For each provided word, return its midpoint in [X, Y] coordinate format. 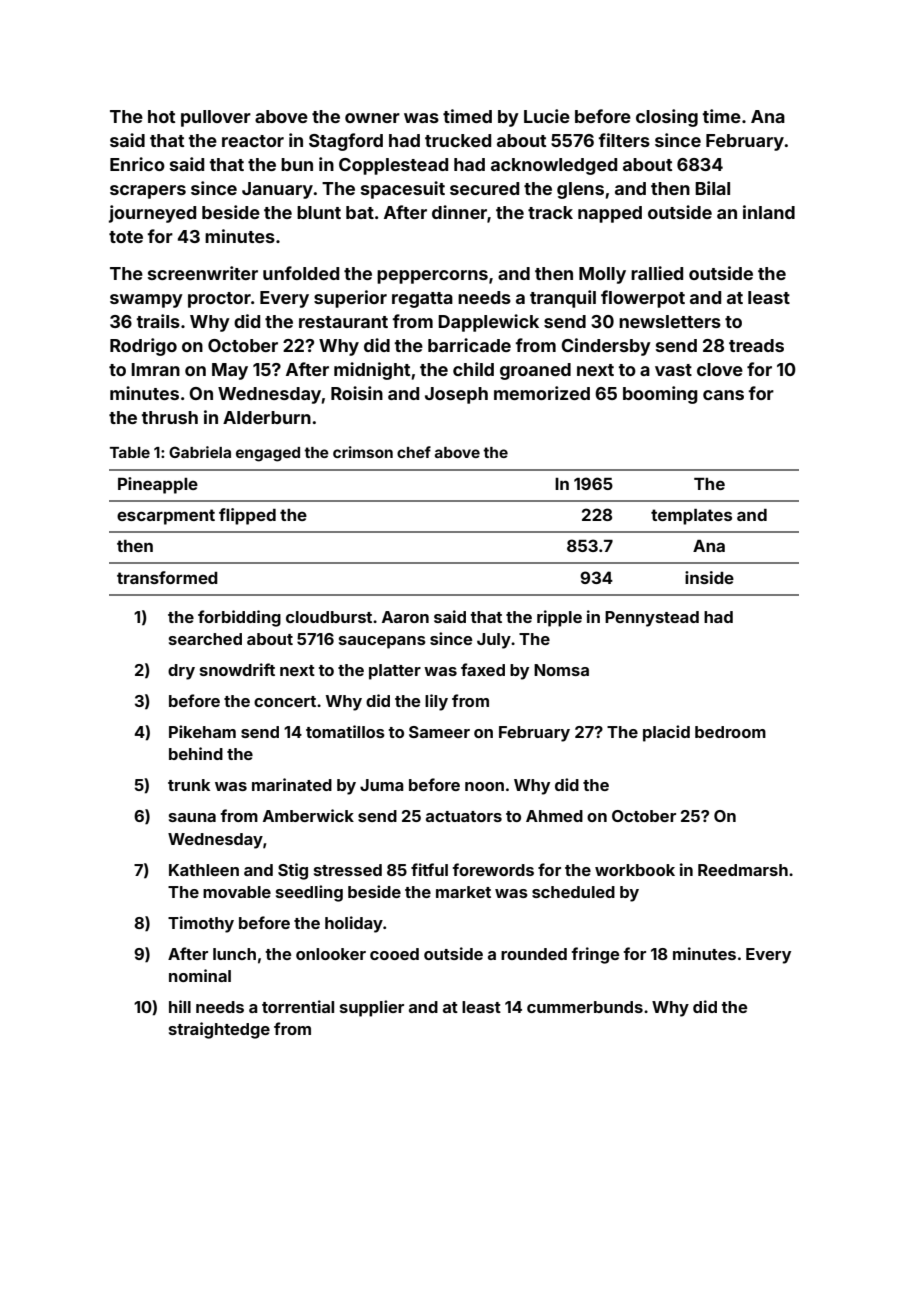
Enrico [137, 164]
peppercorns [432, 277]
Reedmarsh [743, 870]
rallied [657, 273]
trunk [189, 785]
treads [756, 345]
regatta [422, 300]
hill [180, 1006]
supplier [372, 1008]
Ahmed [554, 816]
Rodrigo [143, 347]
